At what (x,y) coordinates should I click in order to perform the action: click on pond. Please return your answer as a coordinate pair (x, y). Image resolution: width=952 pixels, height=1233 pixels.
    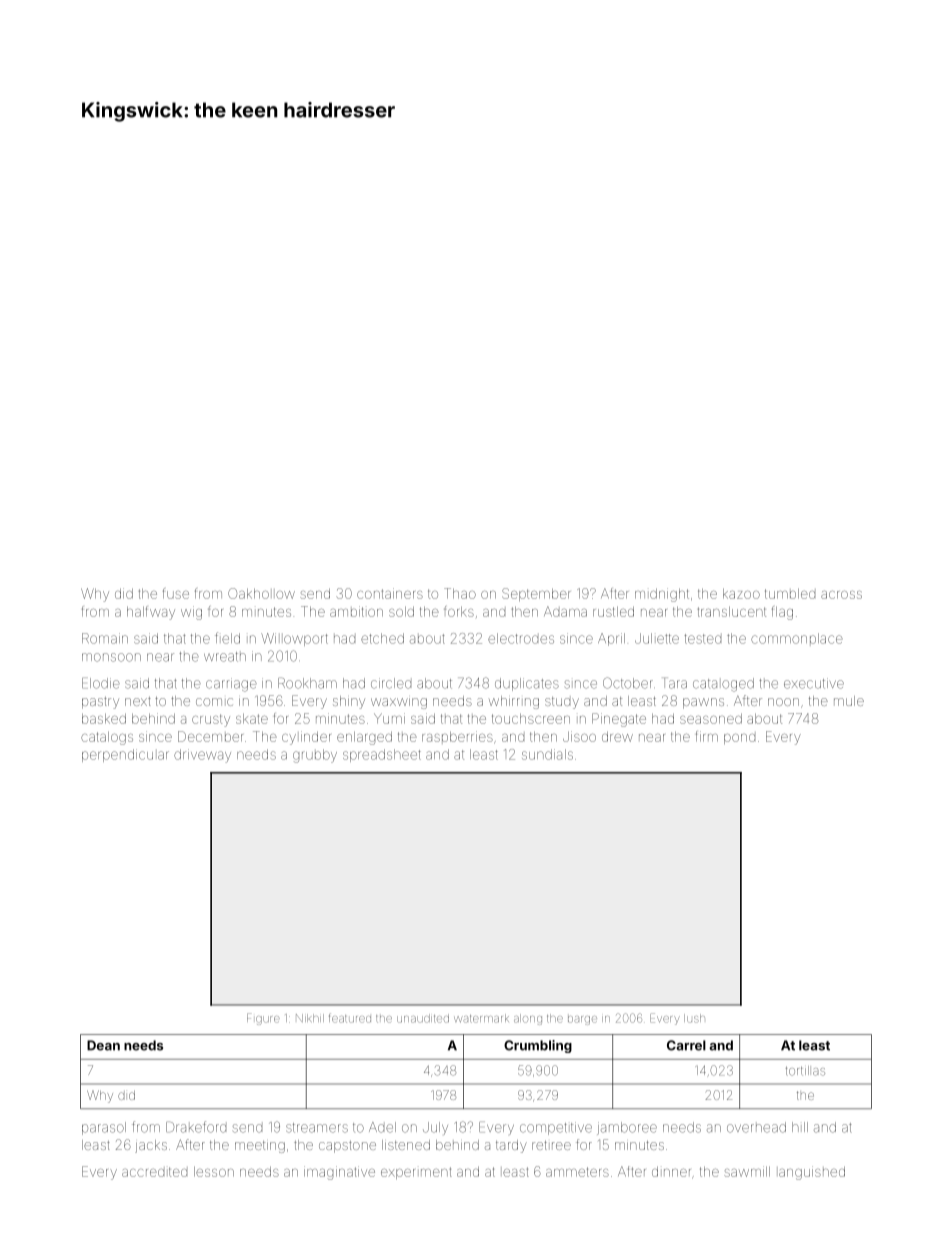
    Looking at the image, I should click on (739, 739).
